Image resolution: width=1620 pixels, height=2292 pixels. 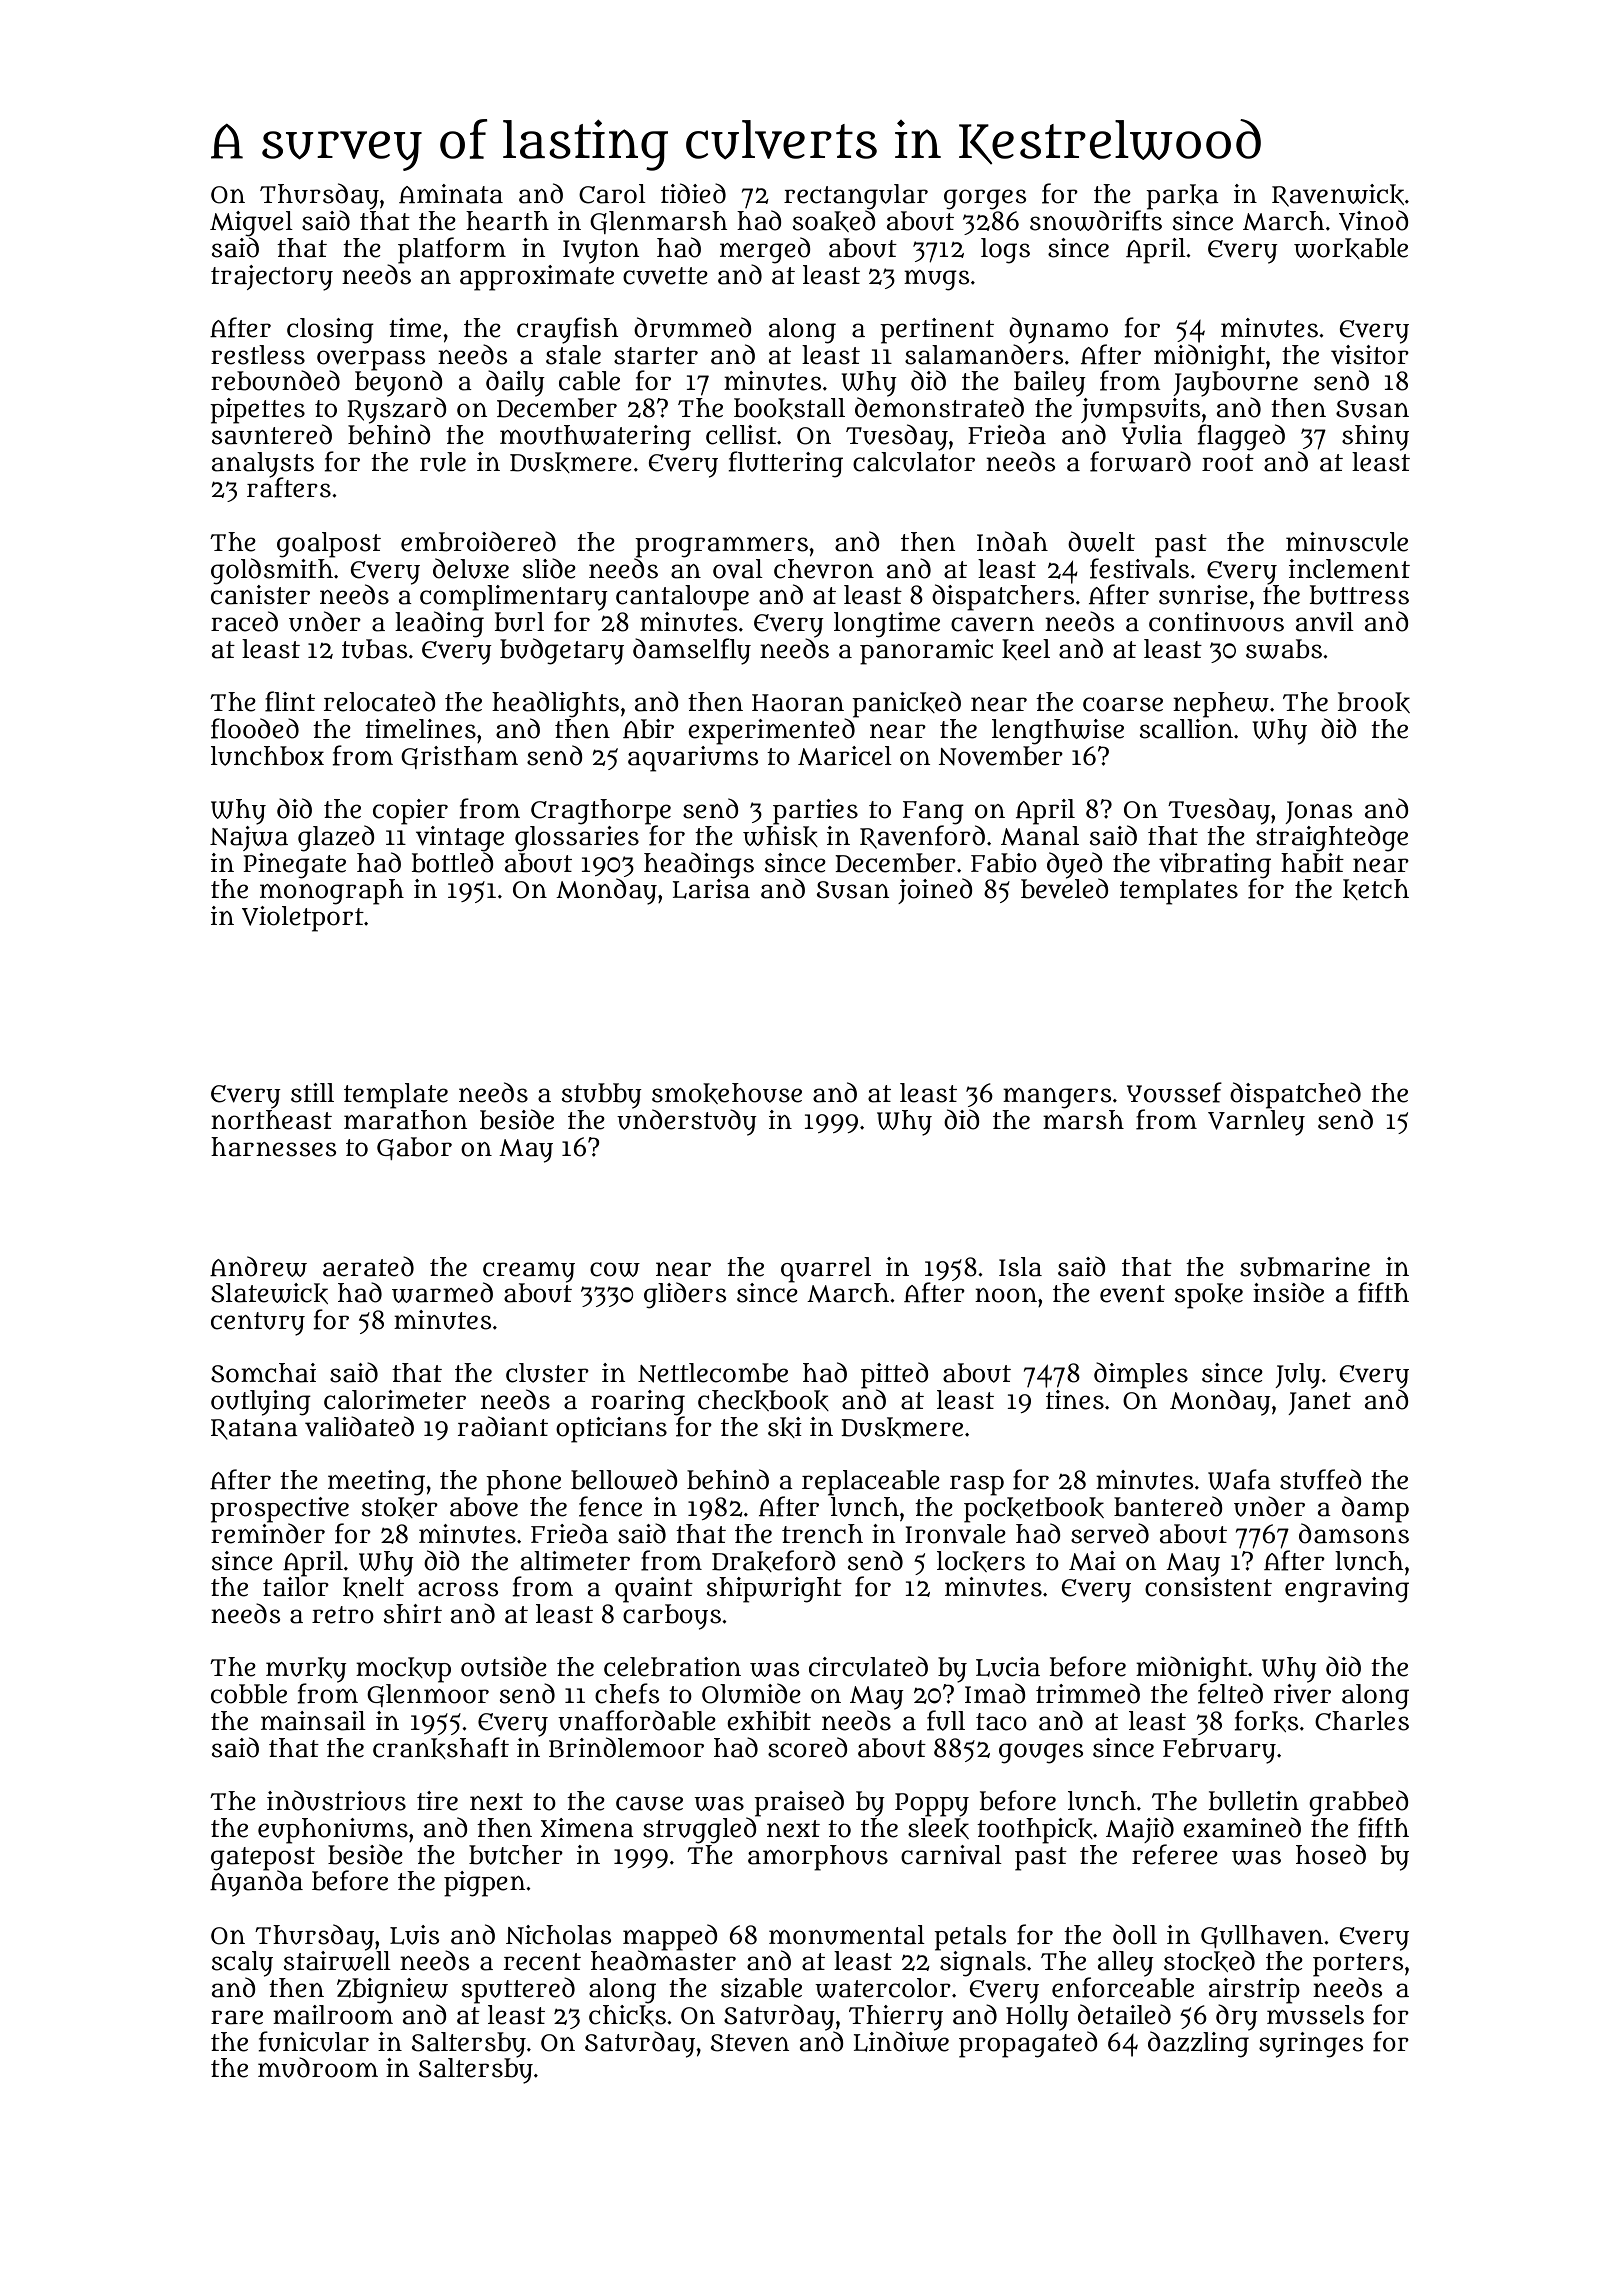 What do you see at coordinates (1168, 1506) in the screenshot?
I see `bantered` at bounding box center [1168, 1506].
